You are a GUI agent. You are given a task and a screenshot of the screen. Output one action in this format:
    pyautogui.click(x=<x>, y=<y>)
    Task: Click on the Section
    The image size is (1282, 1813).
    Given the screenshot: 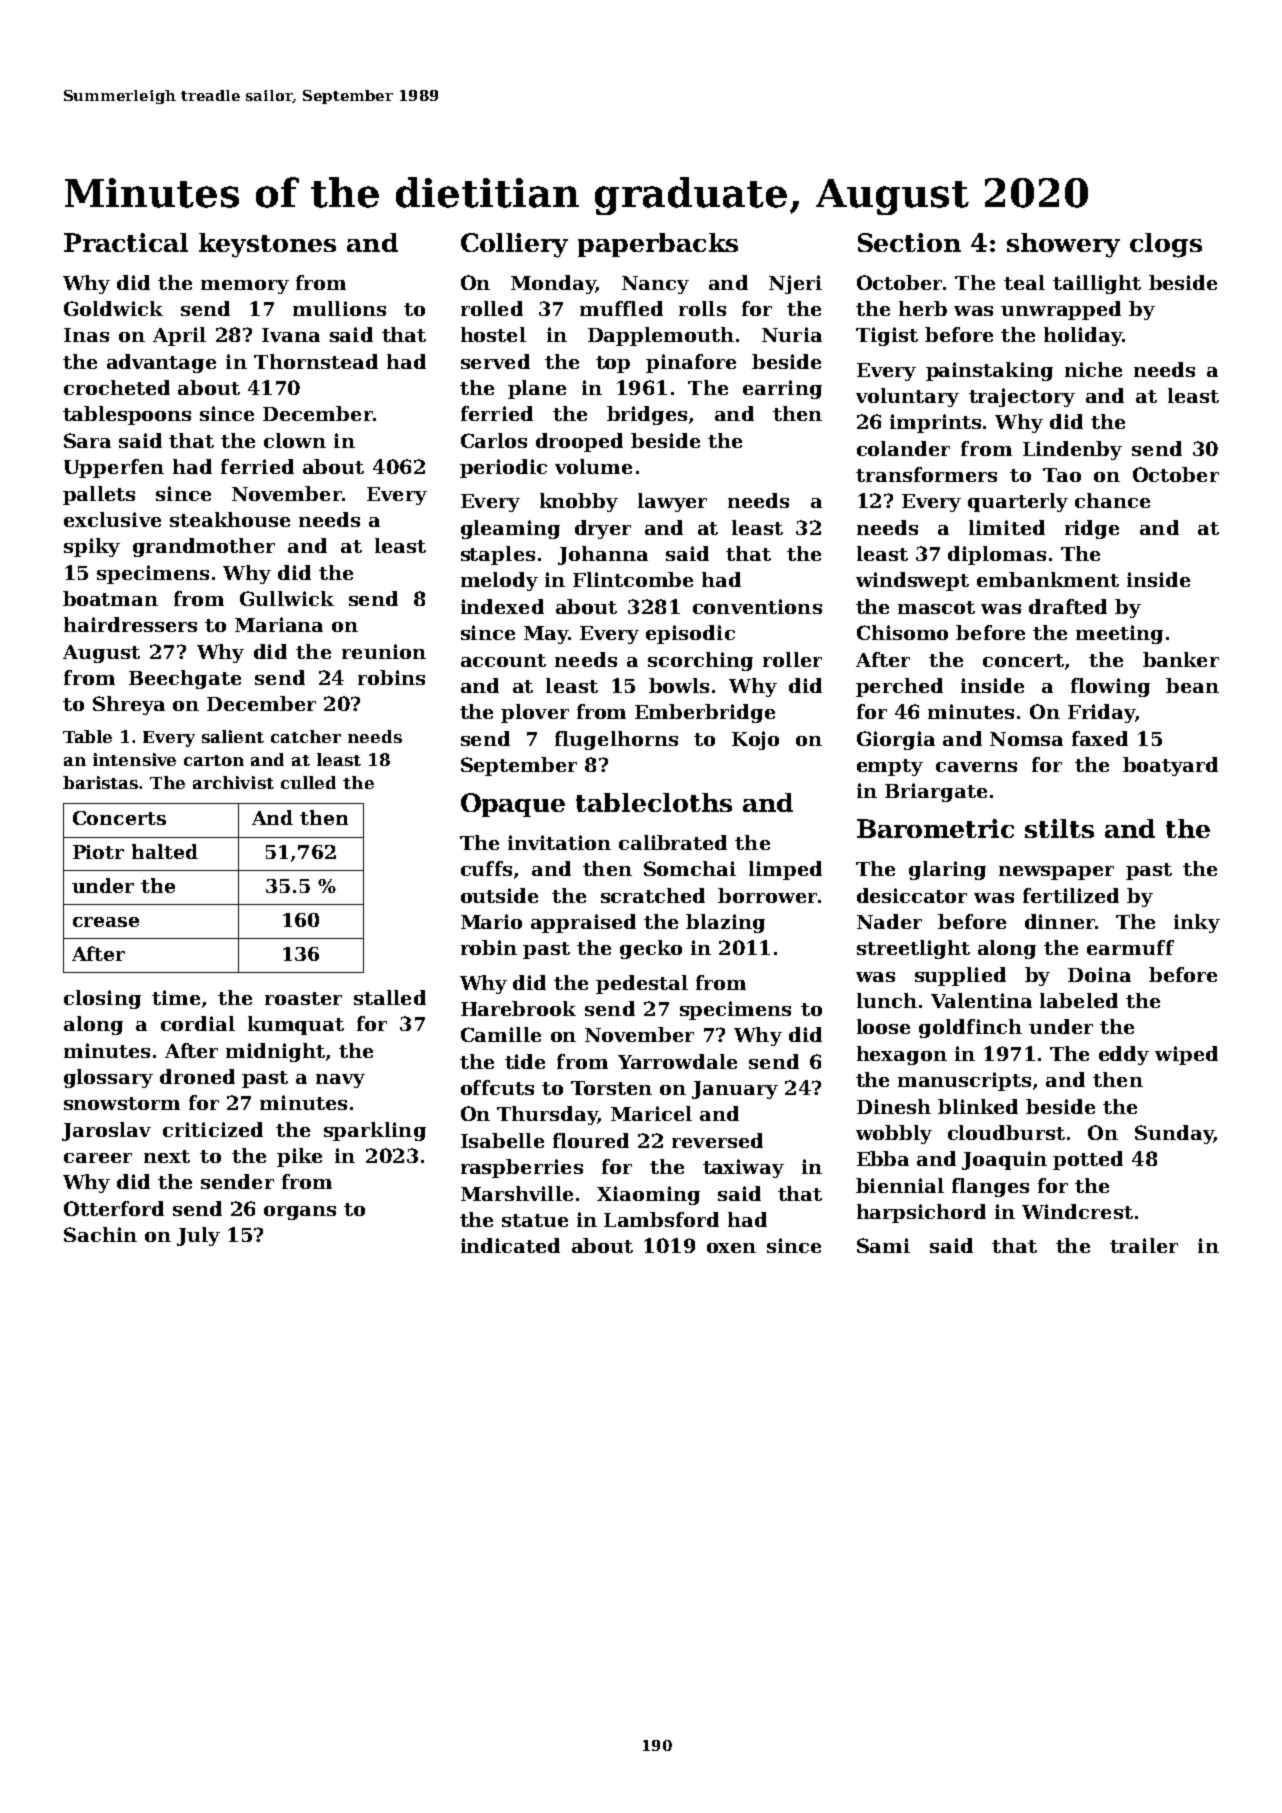 What is the action you would take?
    pyautogui.click(x=909, y=242)
